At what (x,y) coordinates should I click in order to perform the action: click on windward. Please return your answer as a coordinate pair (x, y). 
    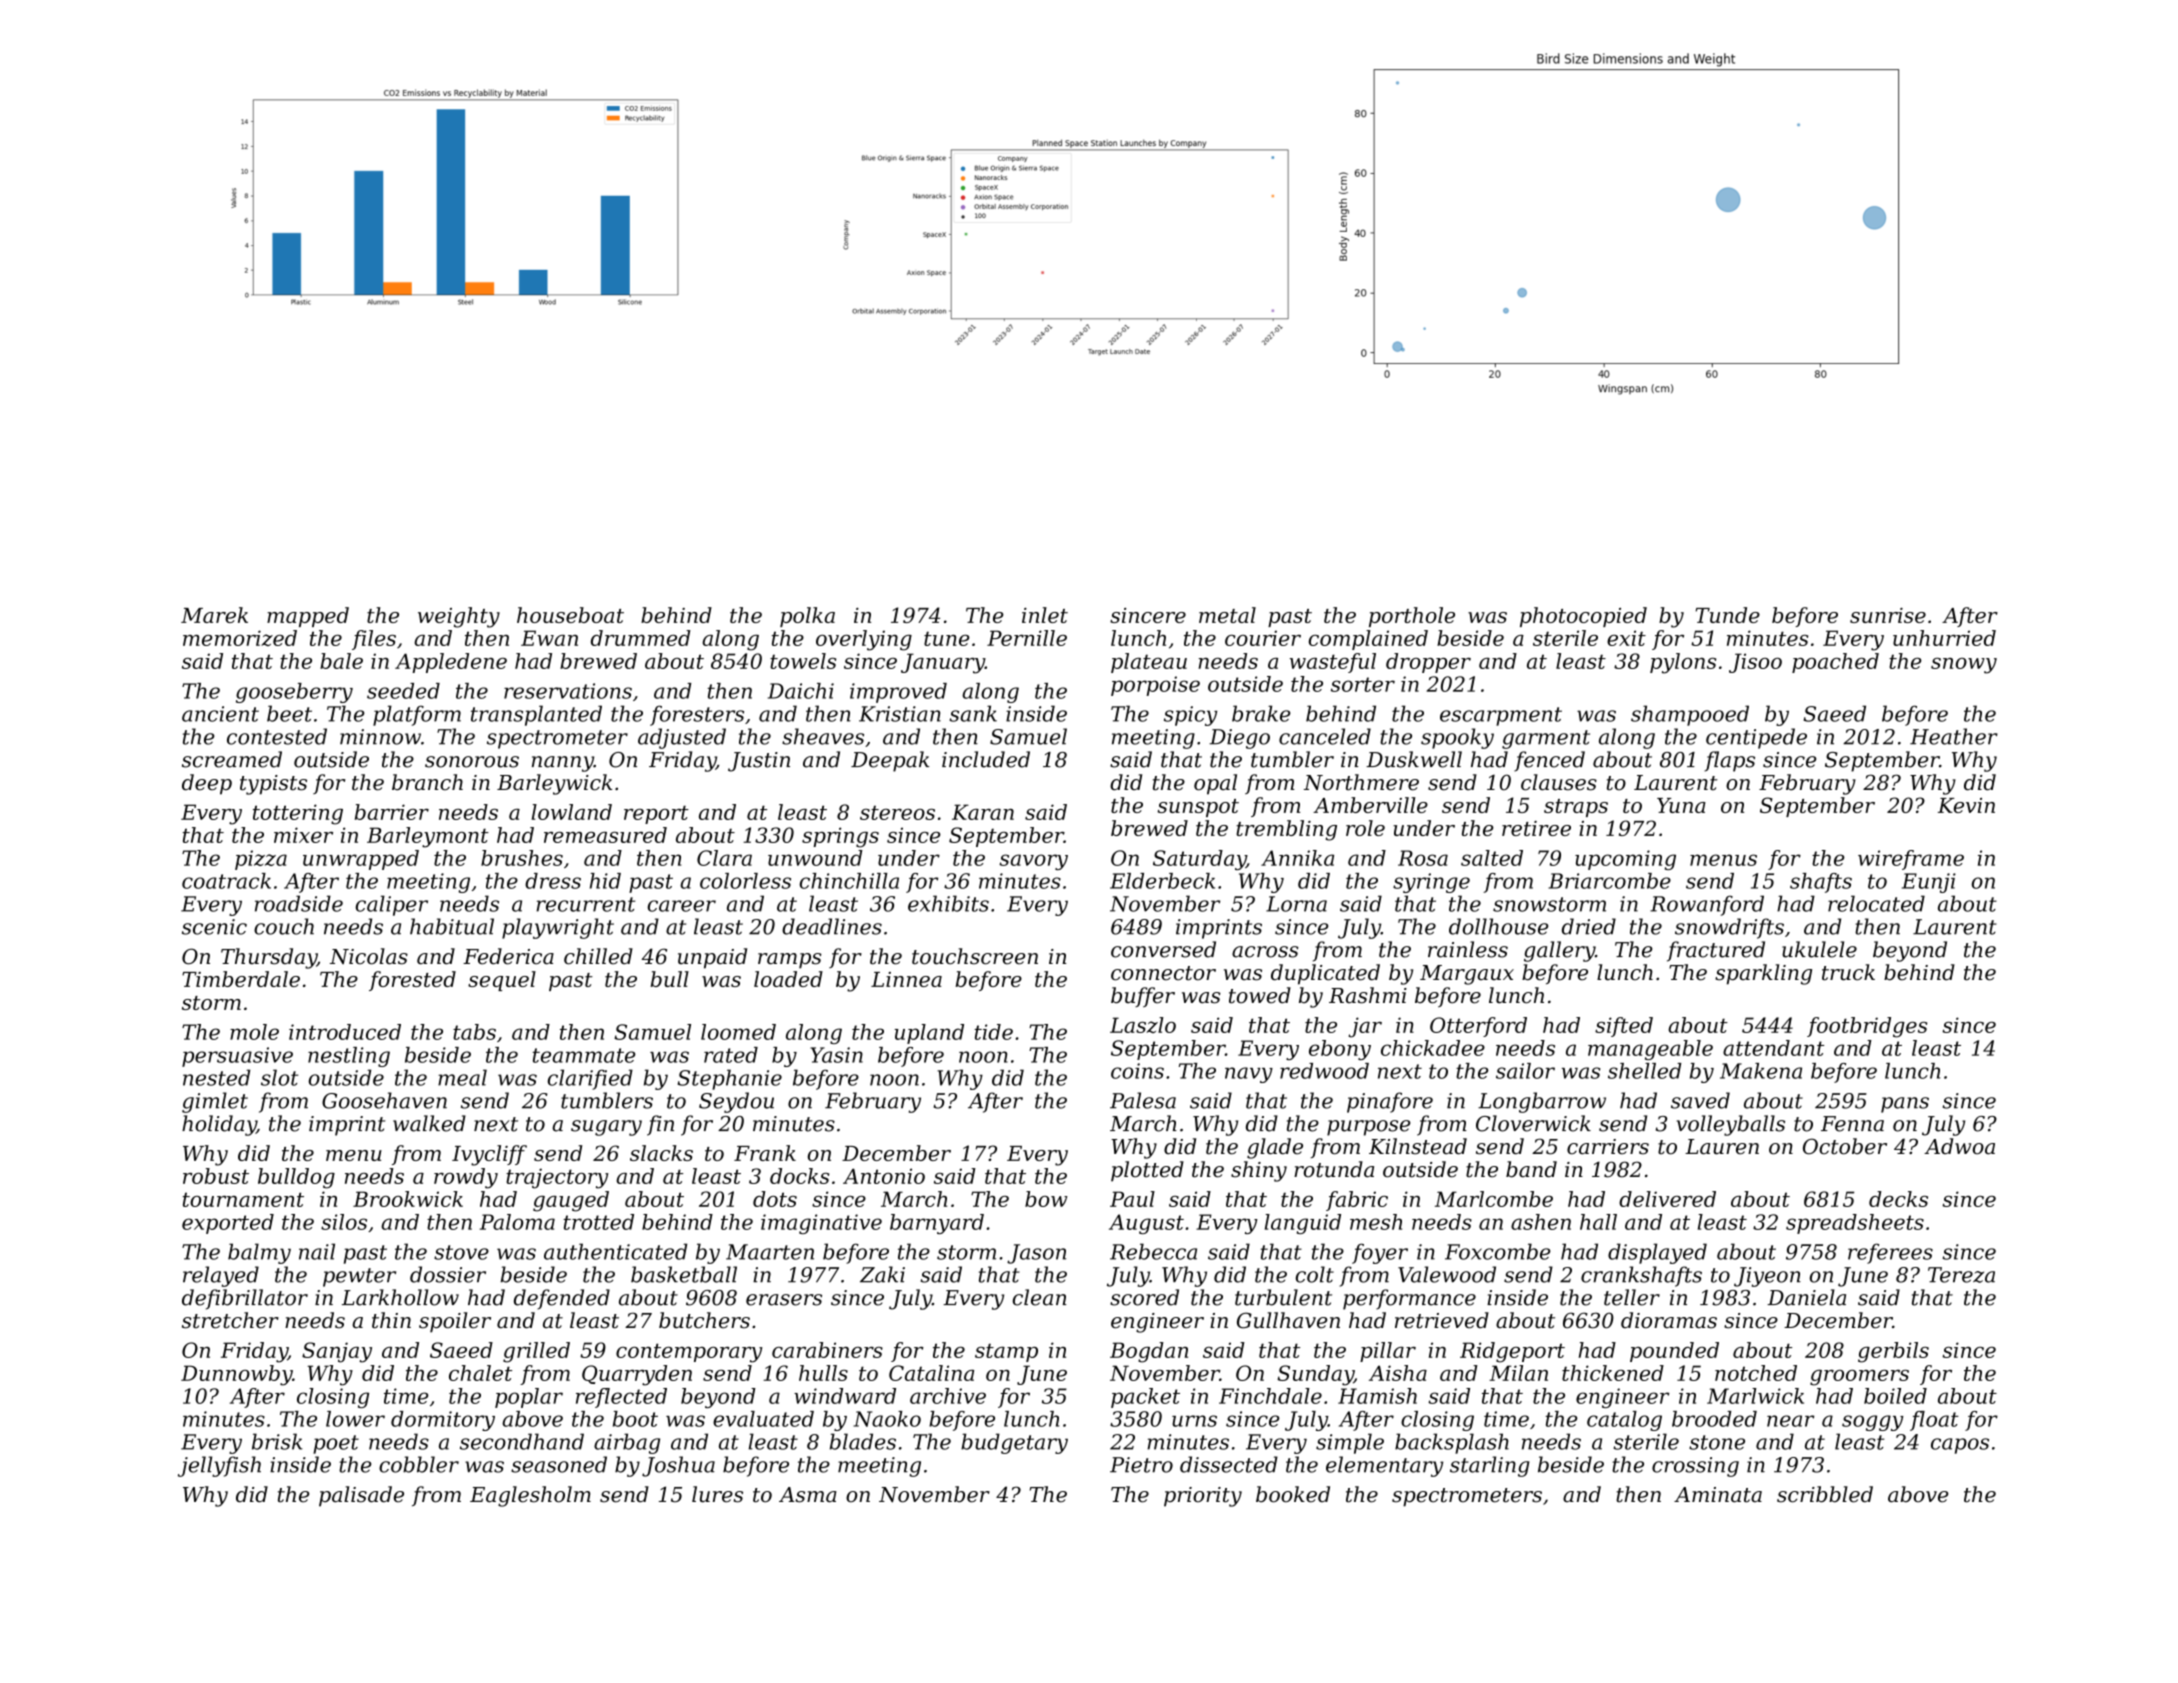
    Looking at the image, I should click on (845, 1396).
